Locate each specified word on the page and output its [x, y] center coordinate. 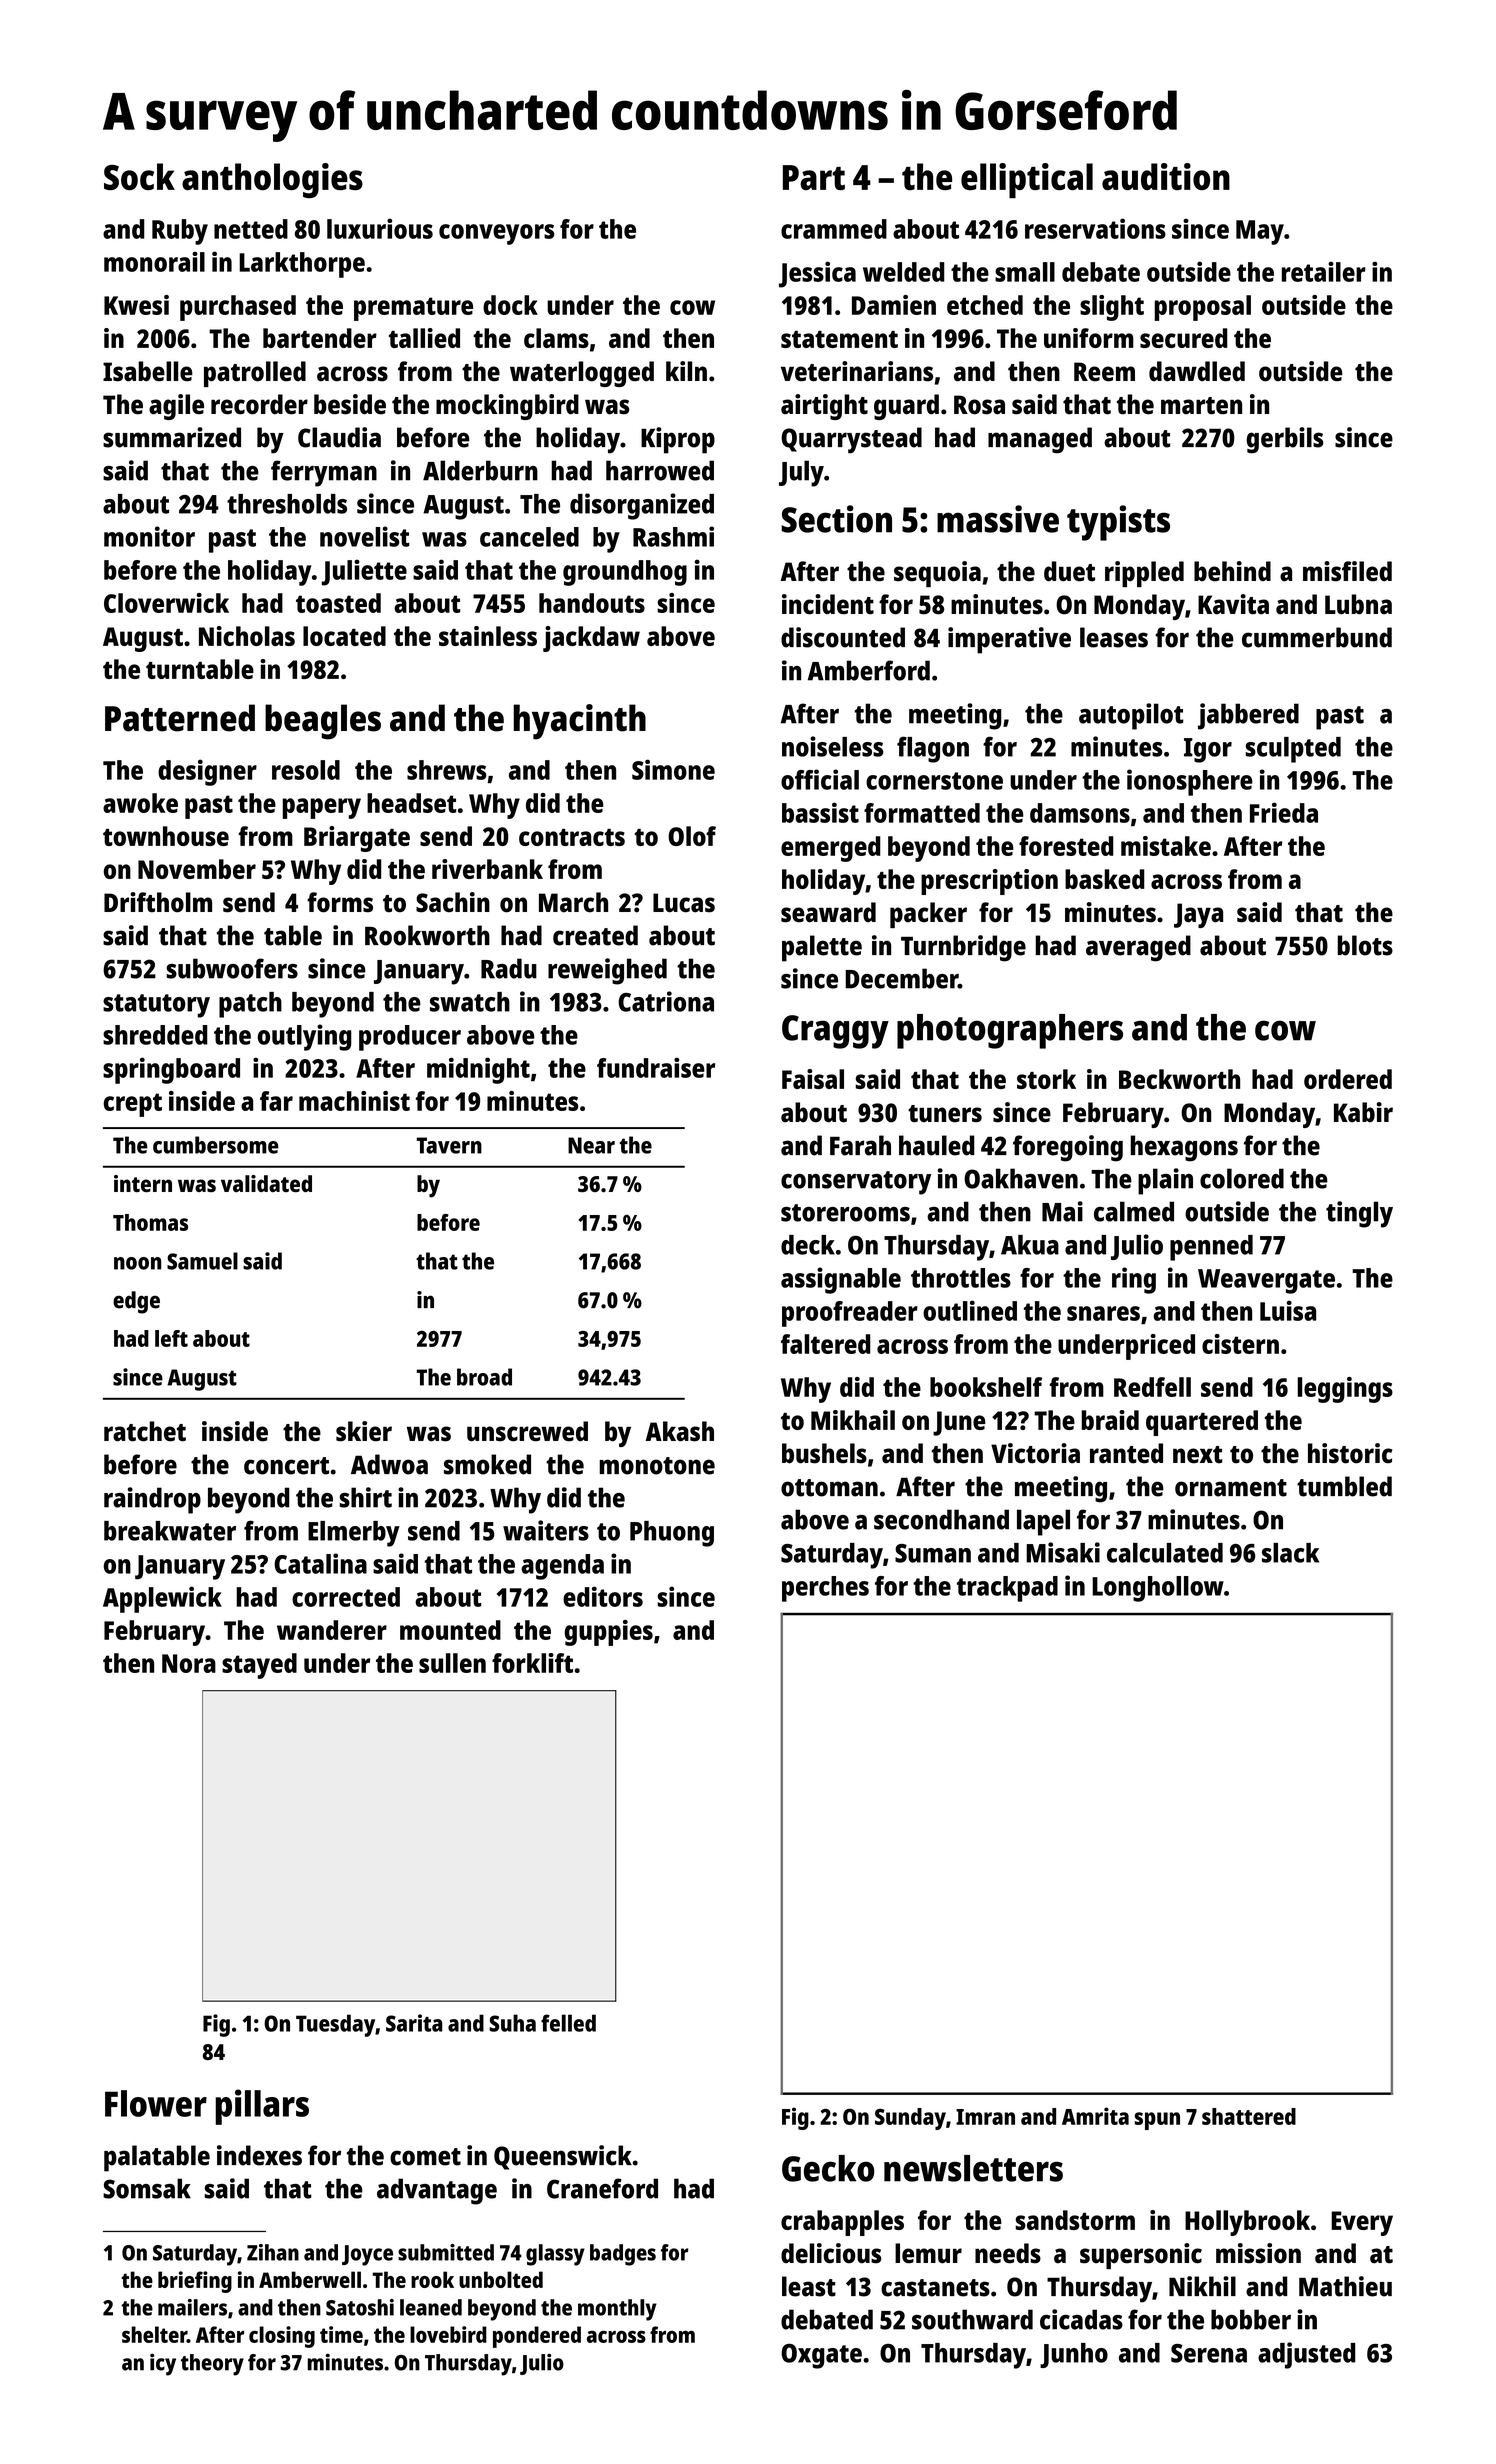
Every [1362, 2223]
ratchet [145, 1431]
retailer [1324, 271]
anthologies [272, 180]
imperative [1009, 640]
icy [163, 2364]
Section [836, 519]
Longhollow [1158, 1589]
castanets [935, 2288]
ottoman [829, 1488]
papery [321, 808]
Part [814, 177]
